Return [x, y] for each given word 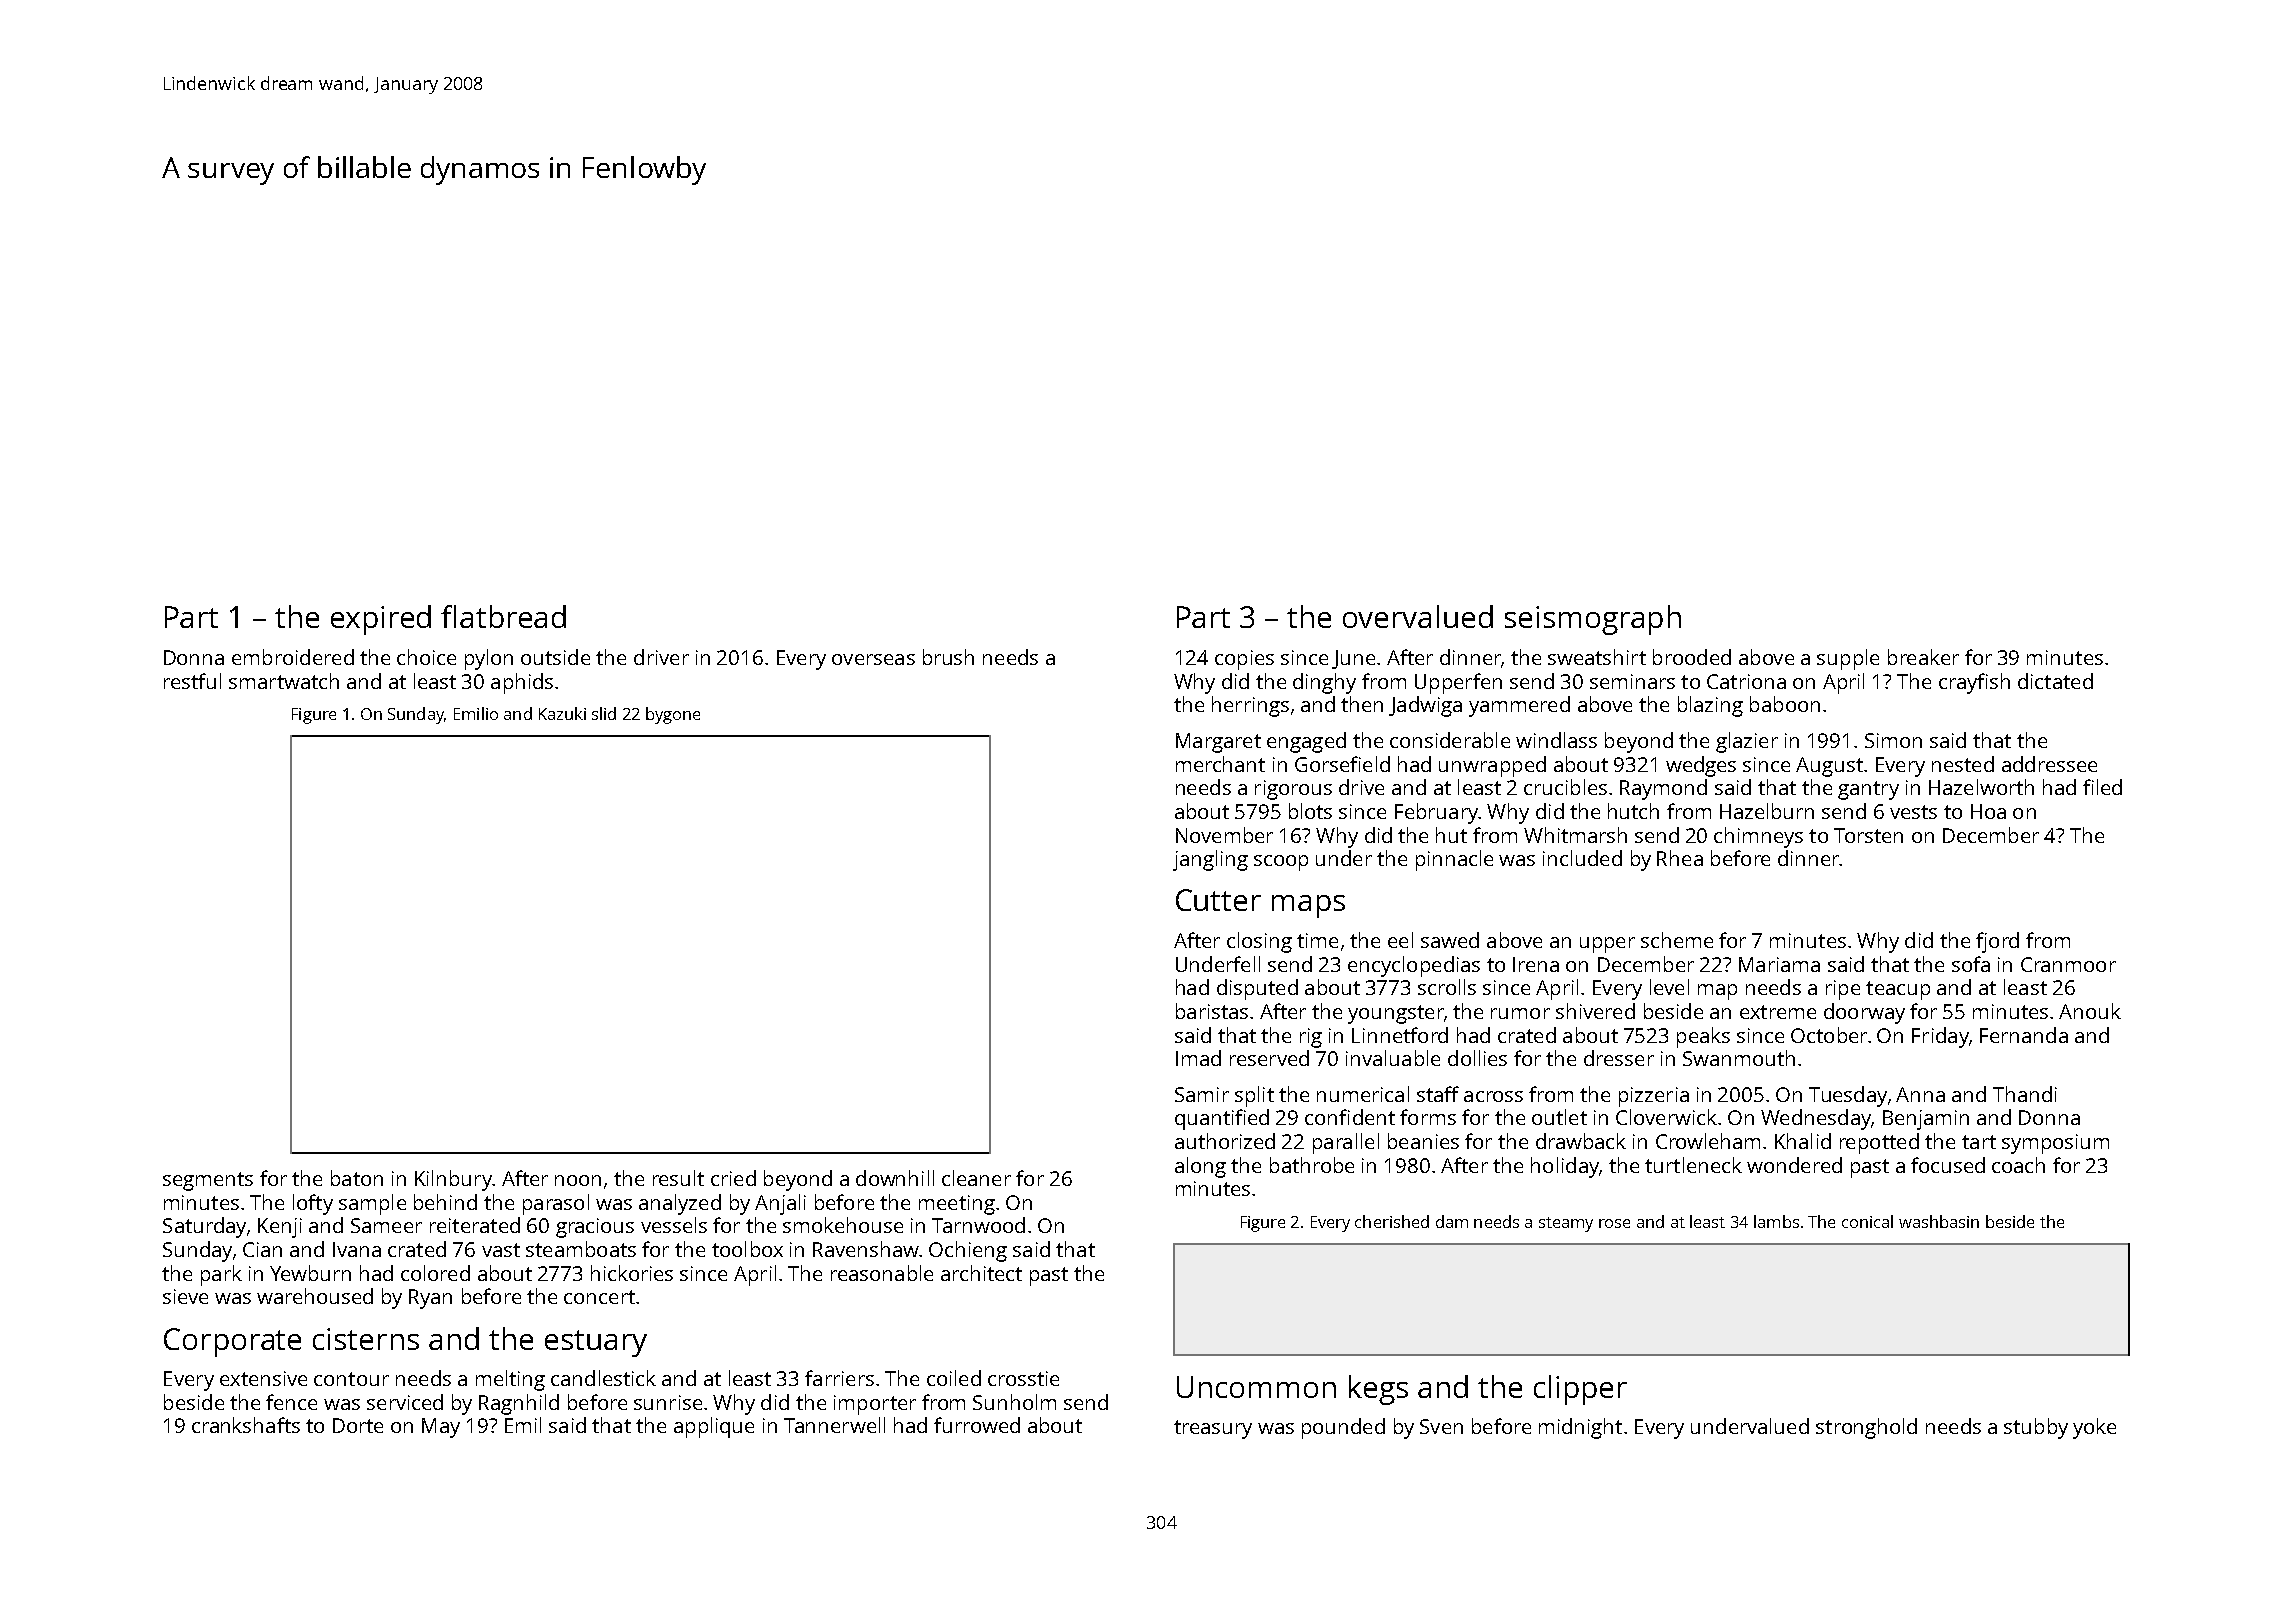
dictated [2055, 681]
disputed [1257, 989]
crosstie [1023, 1378]
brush [948, 657]
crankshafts [246, 1425]
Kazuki [562, 713]
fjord [1997, 942]
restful [192, 681]
